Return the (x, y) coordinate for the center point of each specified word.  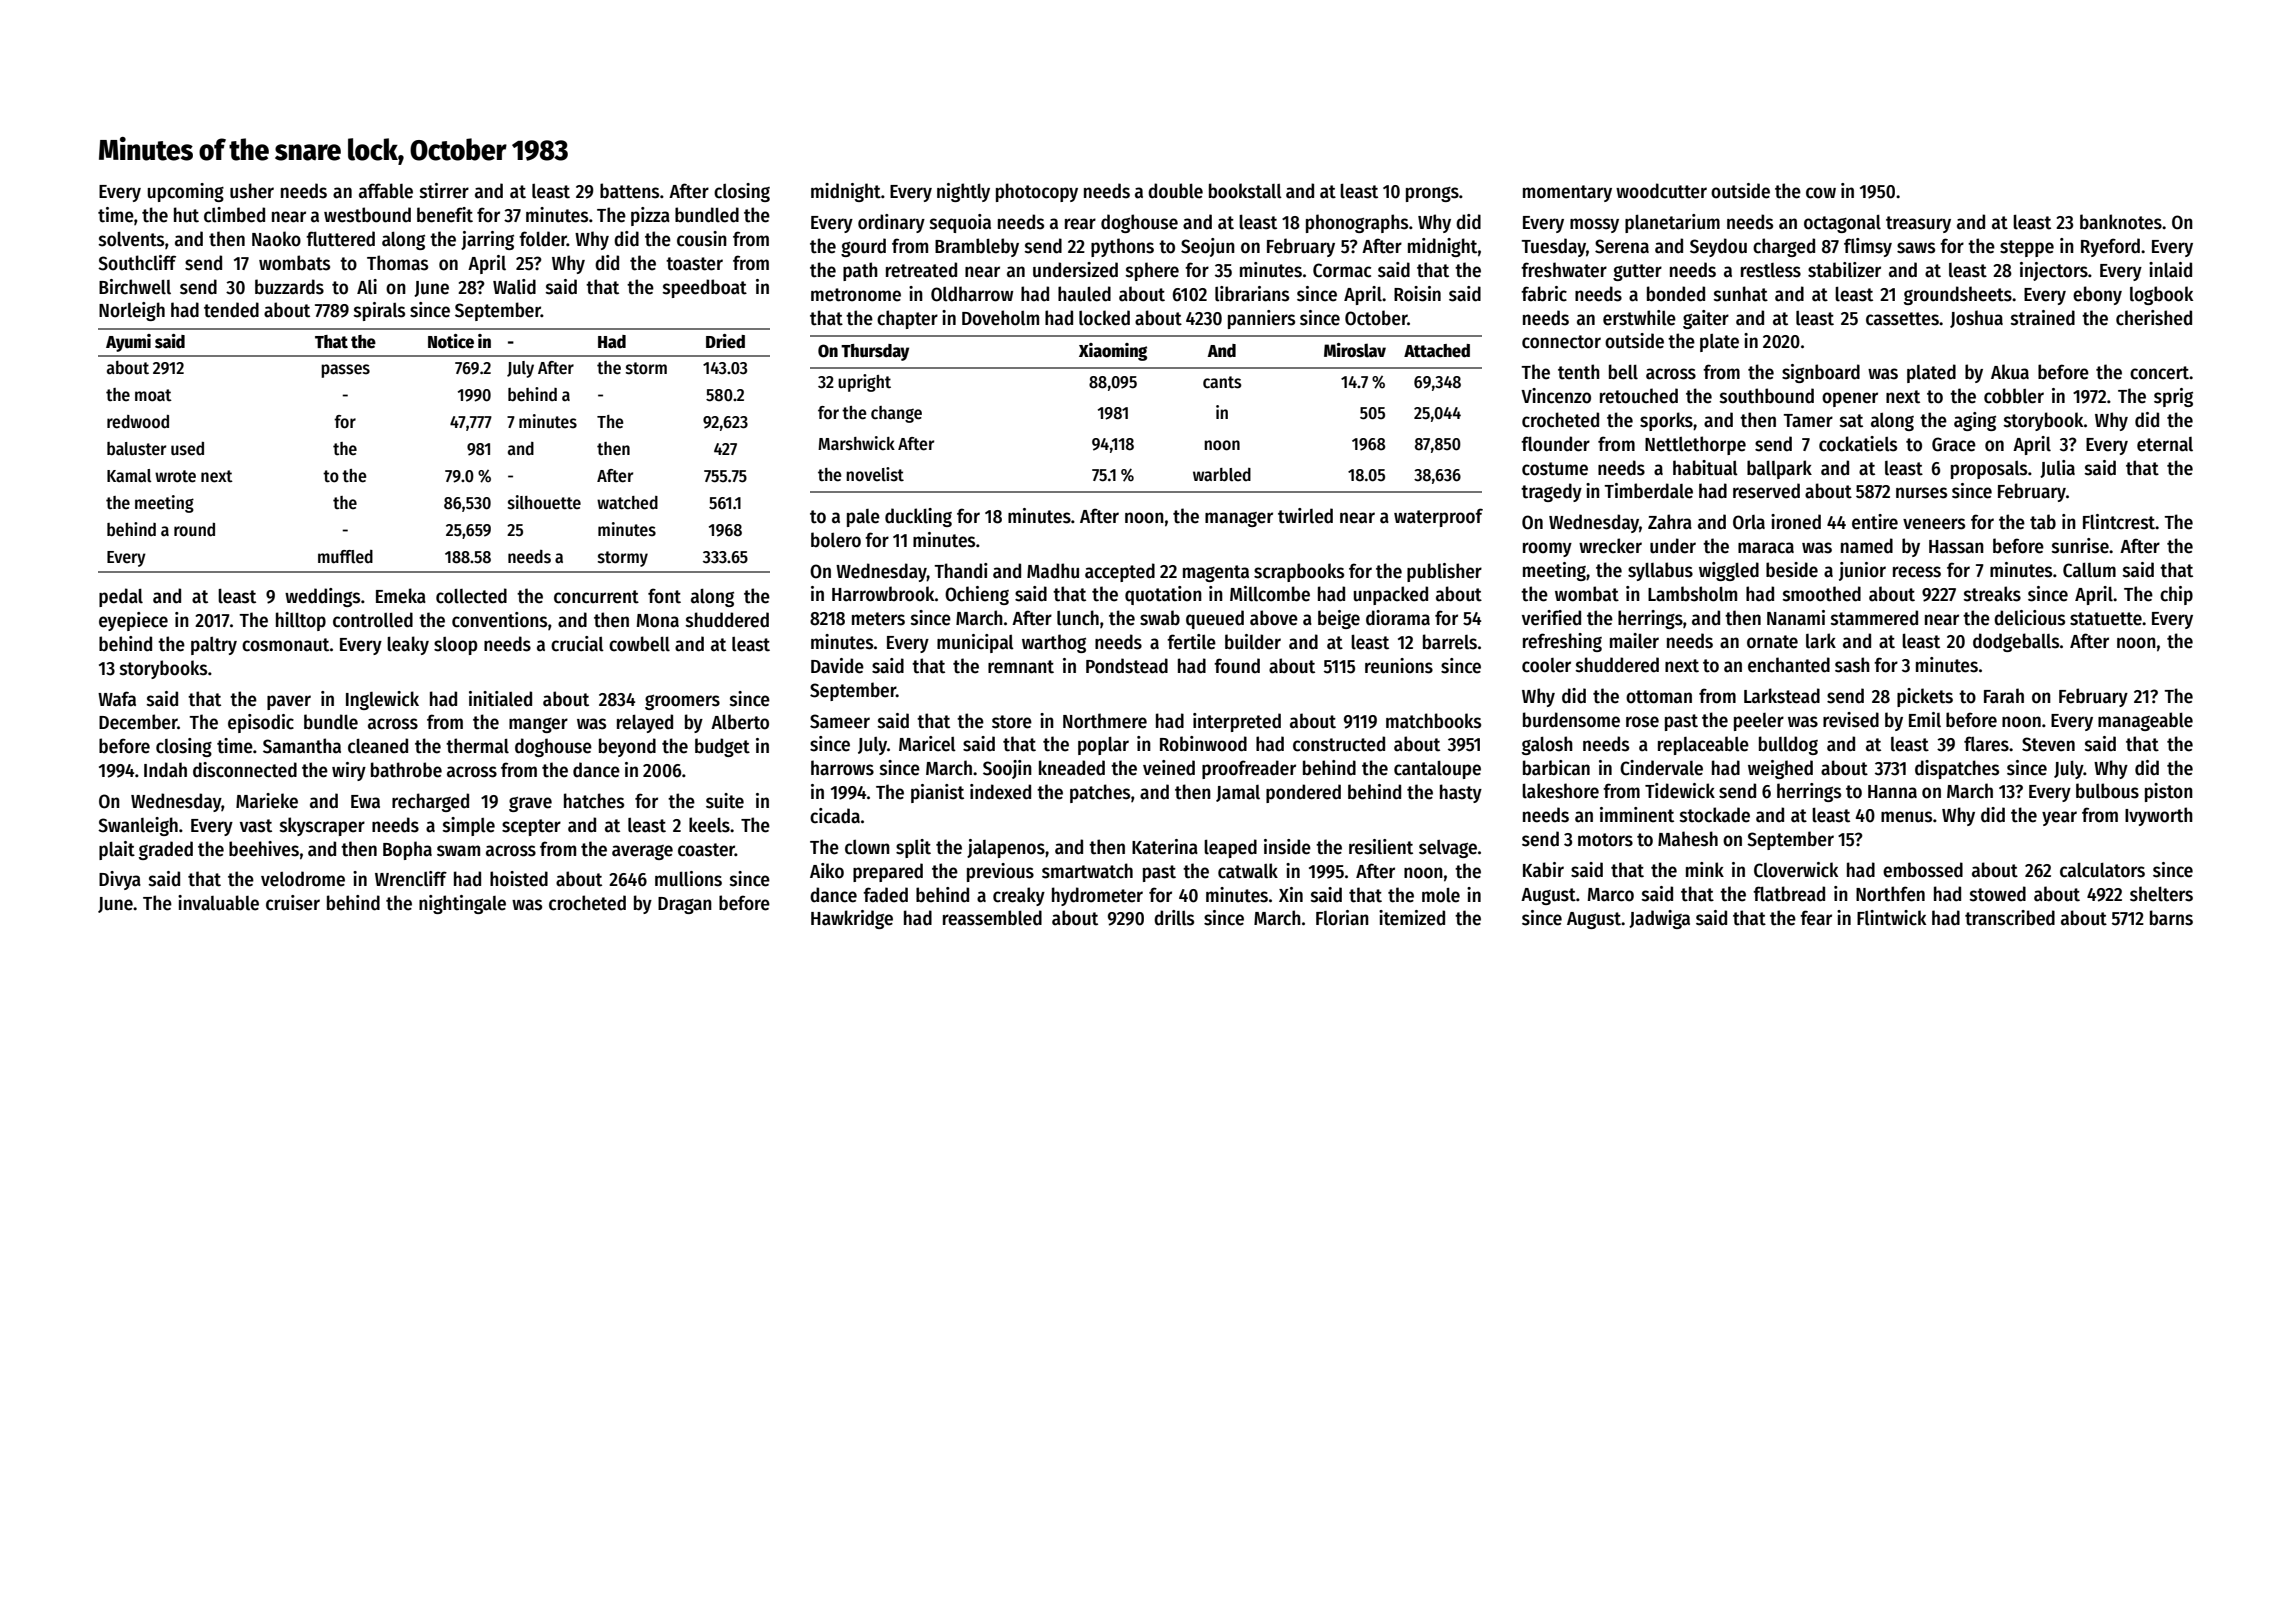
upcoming (186, 192)
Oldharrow (972, 294)
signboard (1821, 373)
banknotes (2121, 222)
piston (2169, 792)
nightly (963, 192)
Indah (165, 770)
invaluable (218, 903)
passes (345, 371)
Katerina (1165, 847)
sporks (1666, 421)
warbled (1222, 475)
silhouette (544, 502)
